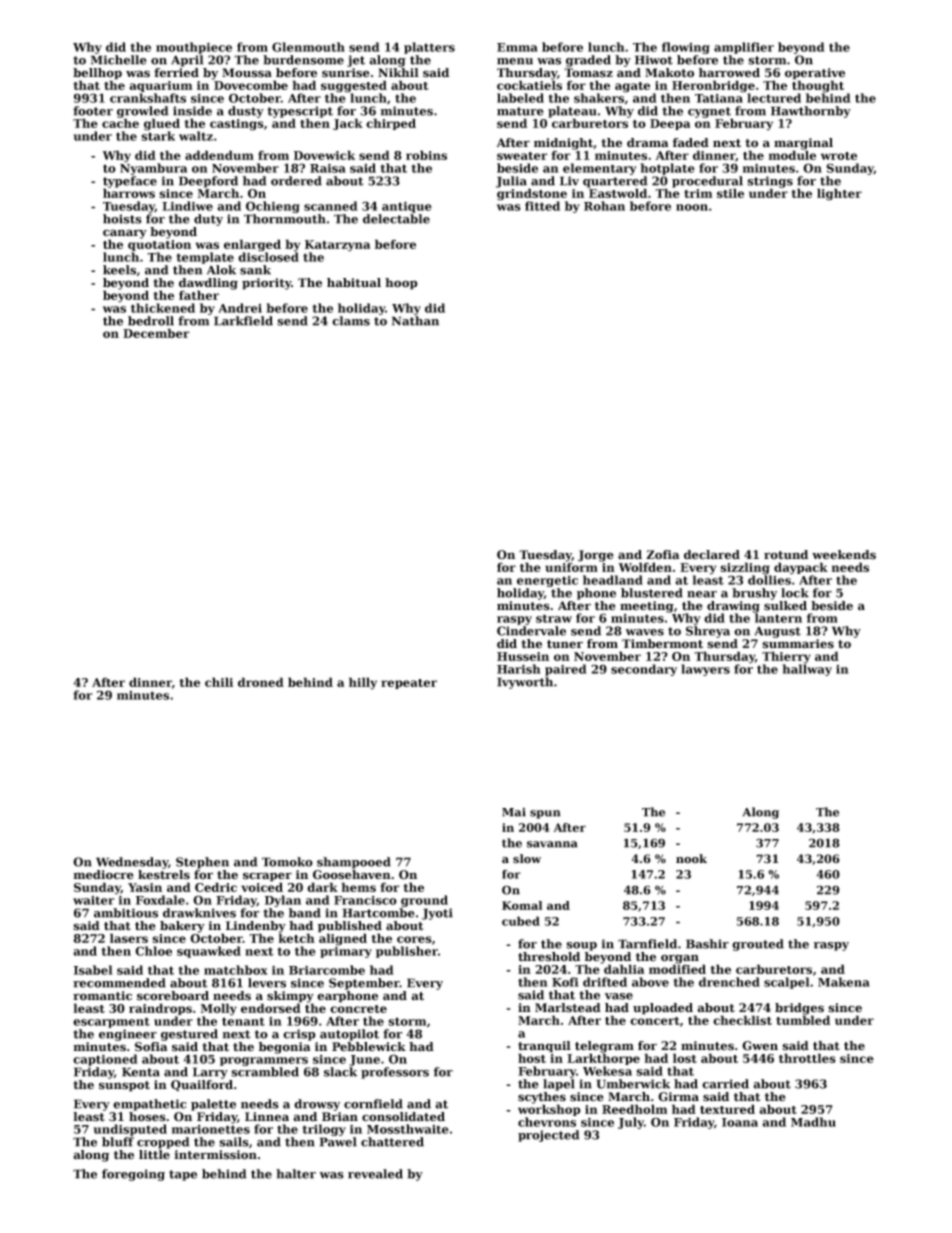 This screenshot has height=1233, width=952. What do you see at coordinates (415, 321) in the screenshot?
I see `Nathan` at bounding box center [415, 321].
